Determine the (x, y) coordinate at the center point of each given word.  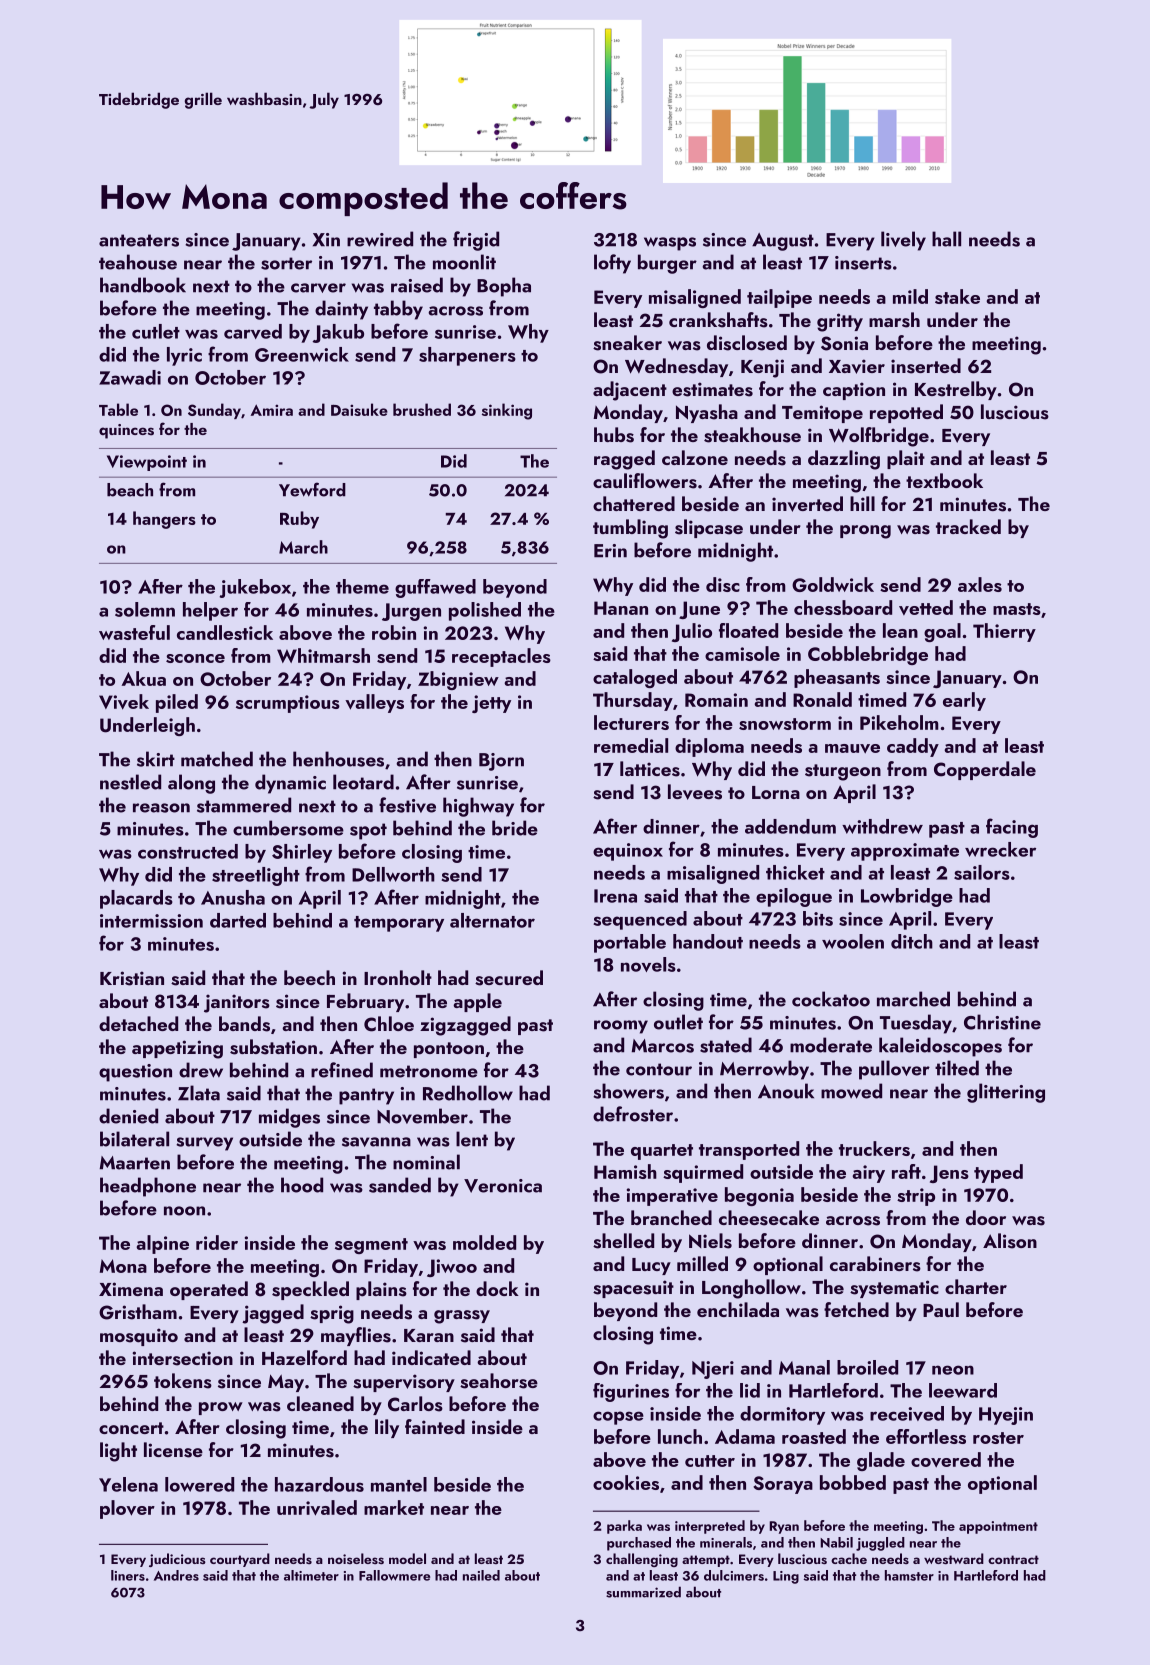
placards (136, 899)
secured (509, 978)
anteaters (139, 240)
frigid (476, 241)
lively (903, 241)
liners (128, 1575)
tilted (957, 1068)
